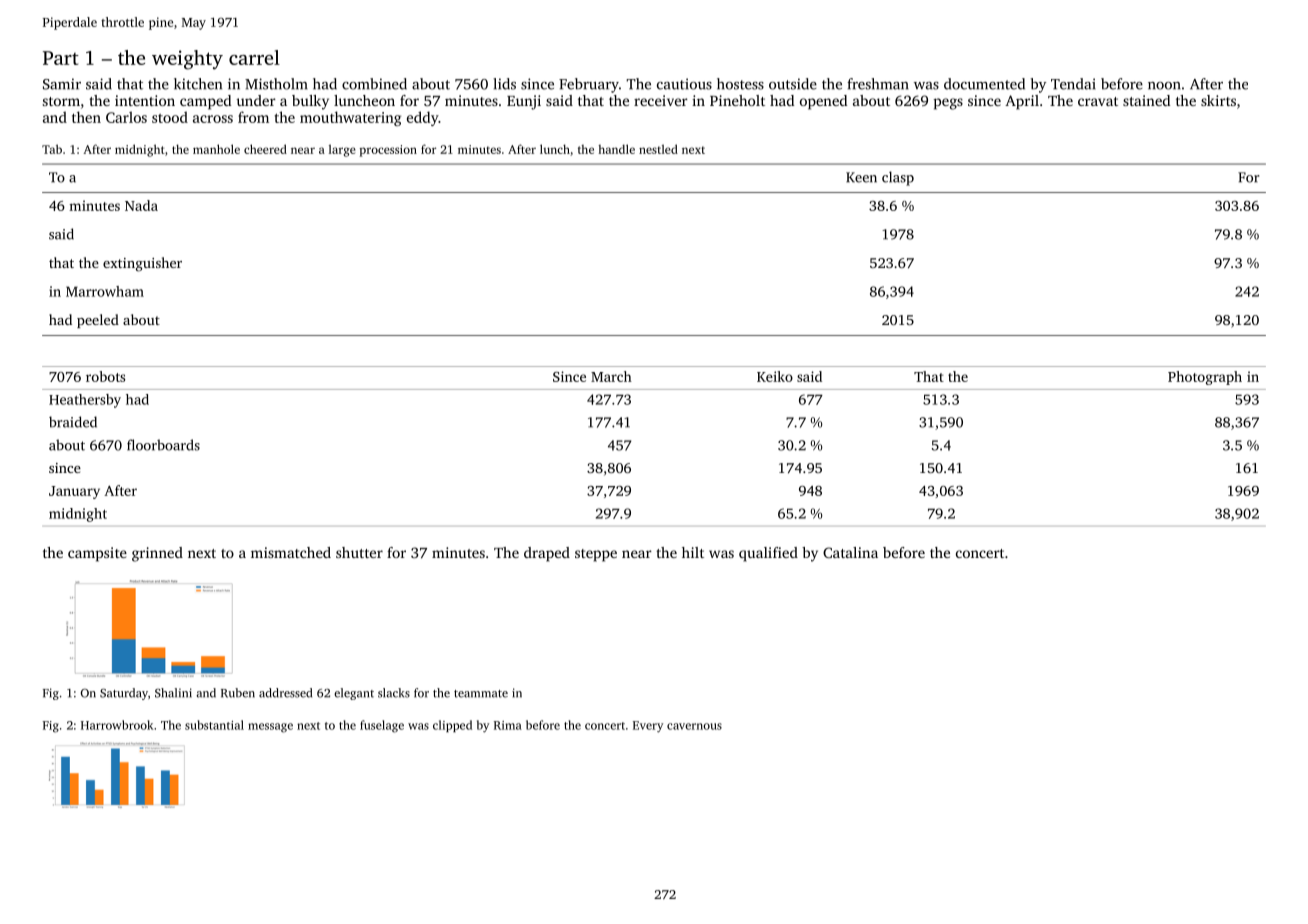  What do you see at coordinates (291, 552) in the screenshot?
I see `mismatched` at bounding box center [291, 552].
